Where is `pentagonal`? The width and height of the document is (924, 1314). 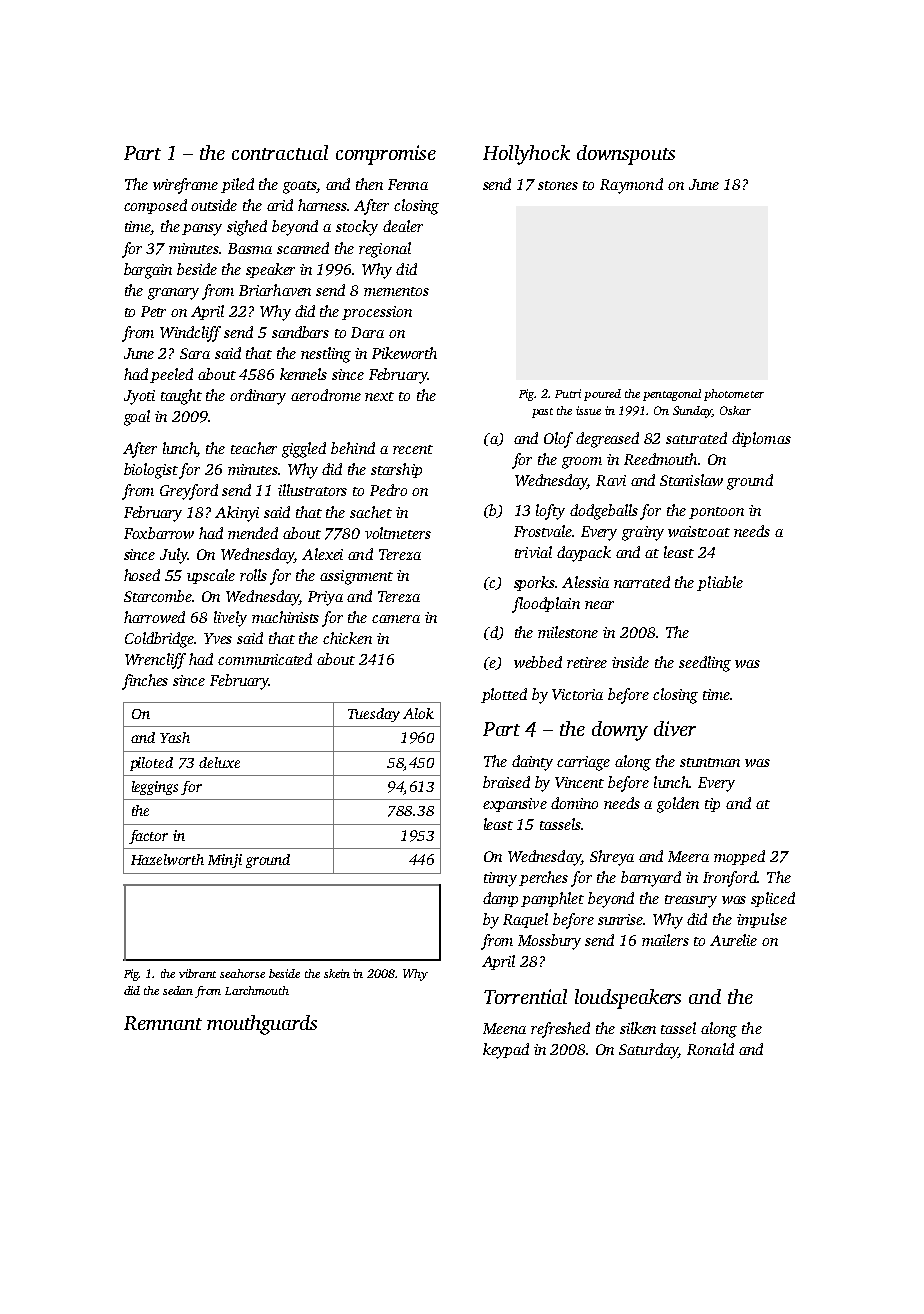
pentagonal is located at coordinates (672, 395).
